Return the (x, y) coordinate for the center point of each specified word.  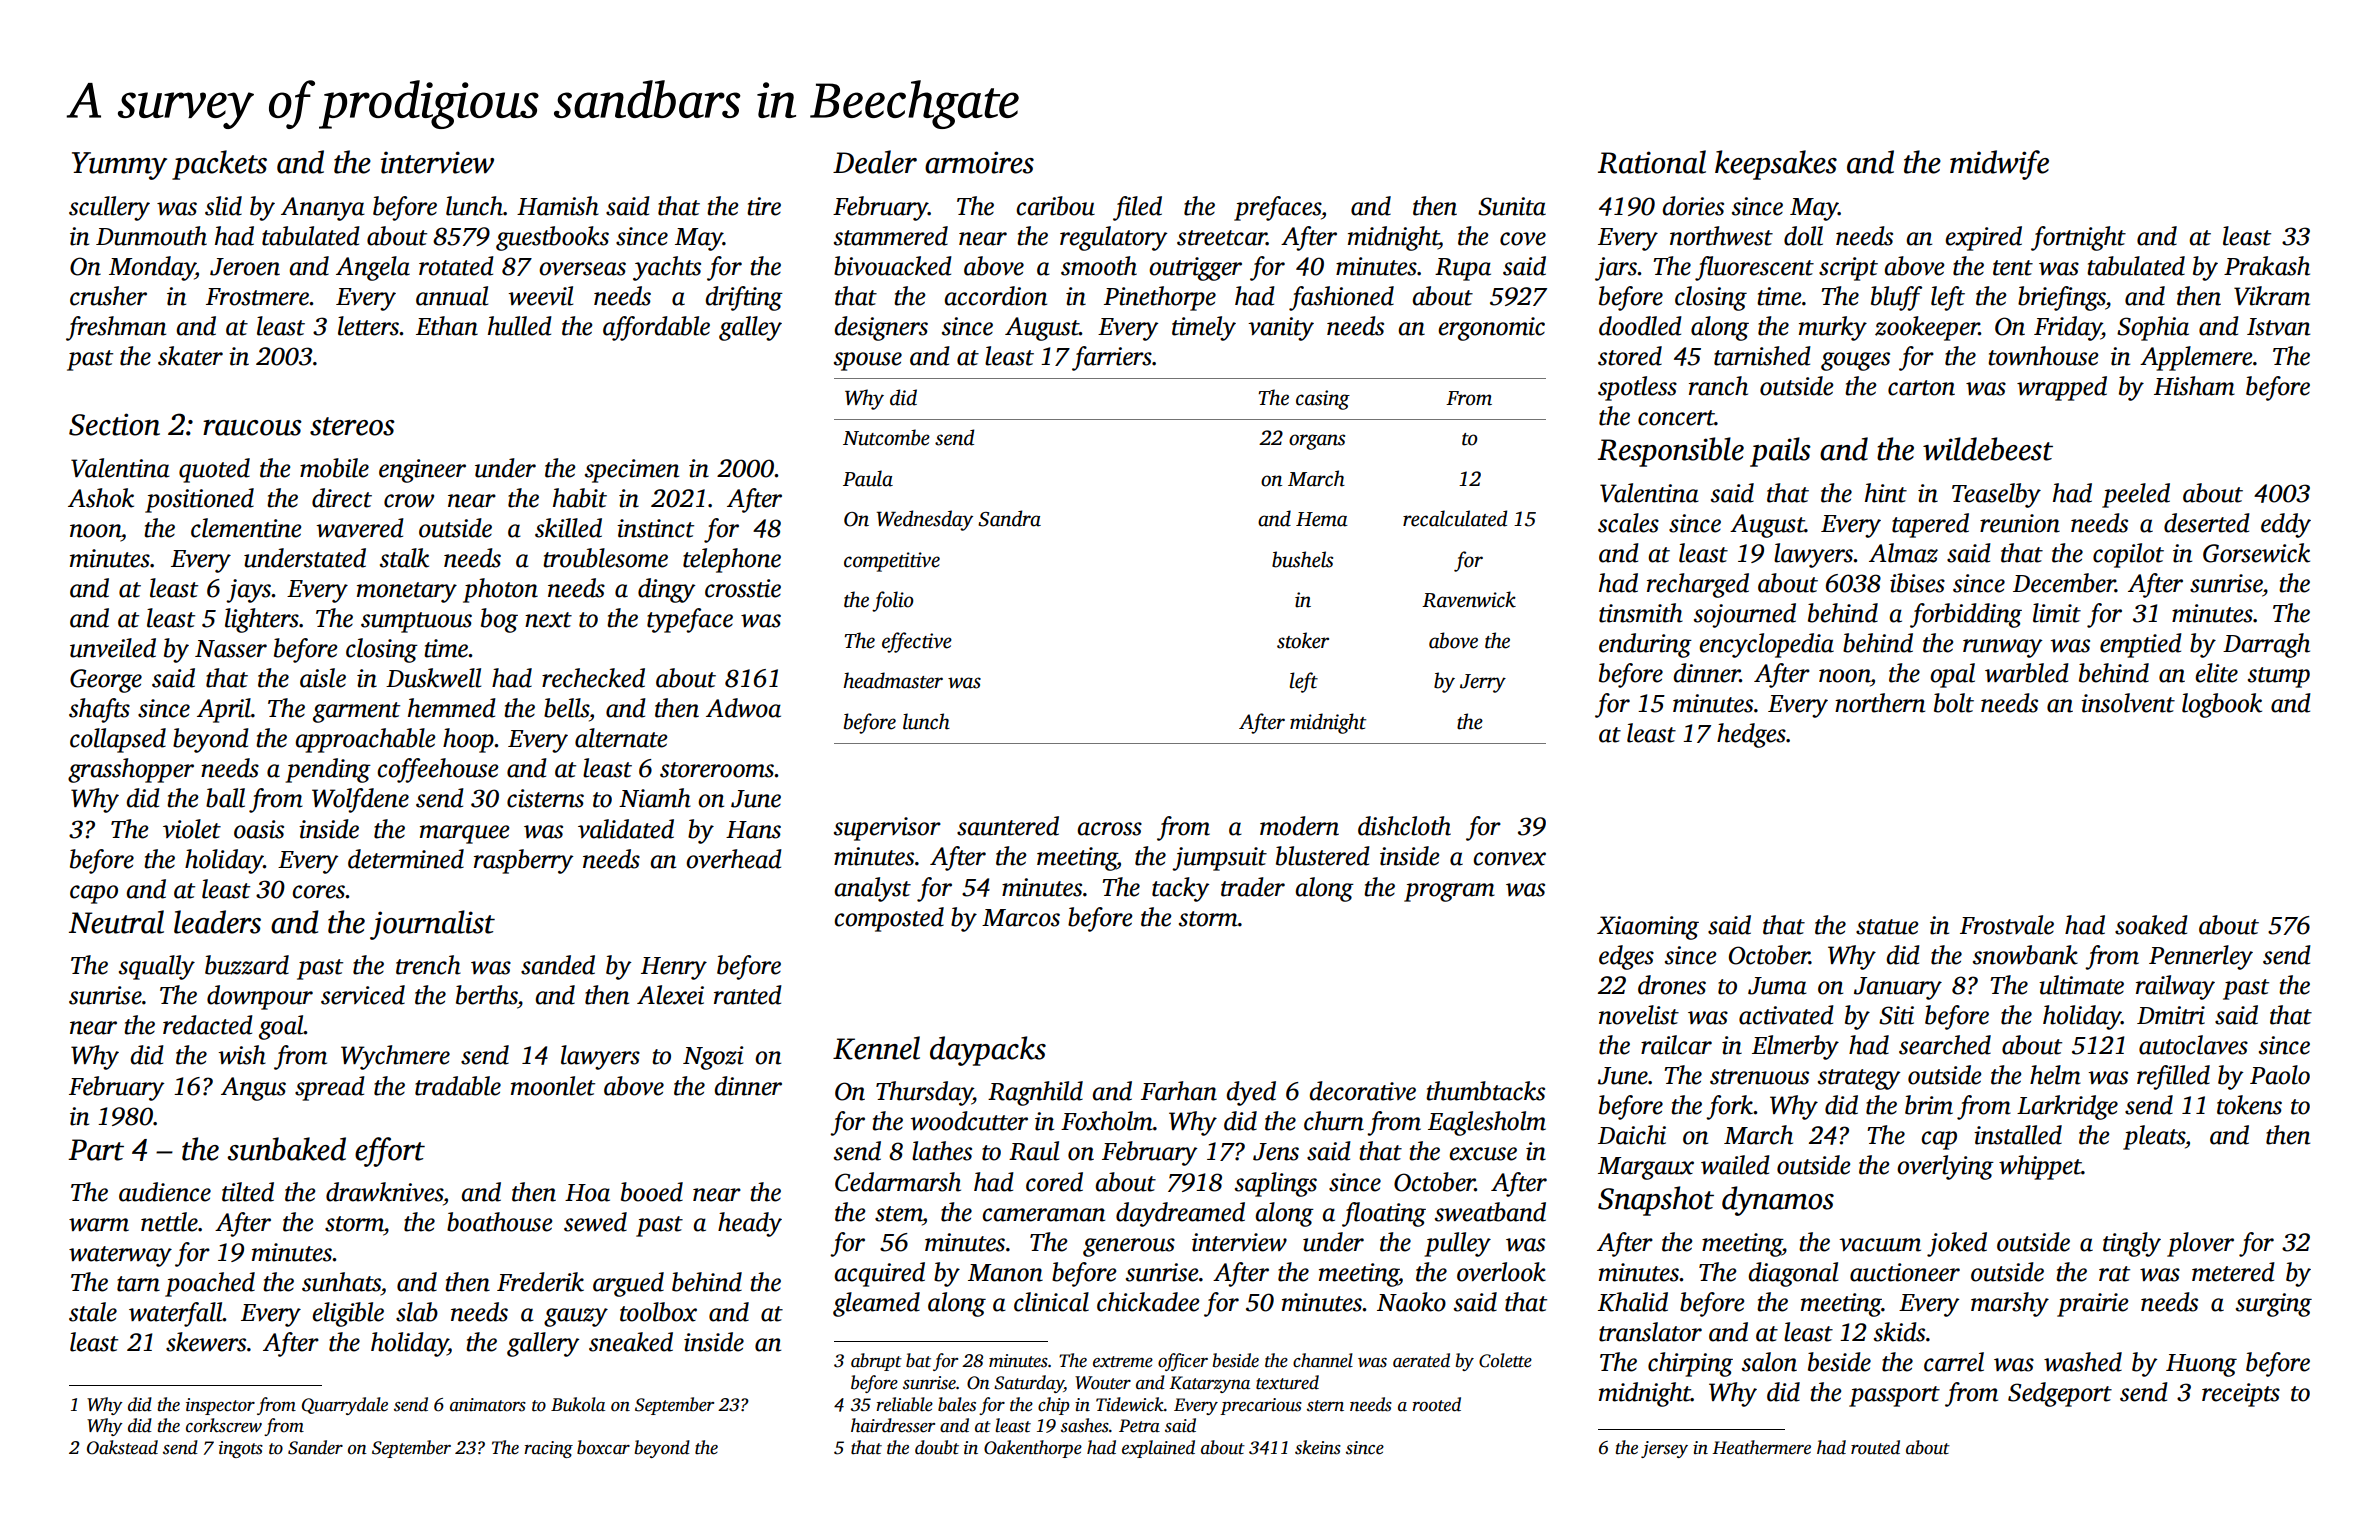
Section (114, 424)
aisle (323, 678)
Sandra (1009, 518)
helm (2055, 1075)
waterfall (176, 1314)
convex (1509, 859)
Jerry (1483, 683)
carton (1921, 388)
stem (899, 1214)
